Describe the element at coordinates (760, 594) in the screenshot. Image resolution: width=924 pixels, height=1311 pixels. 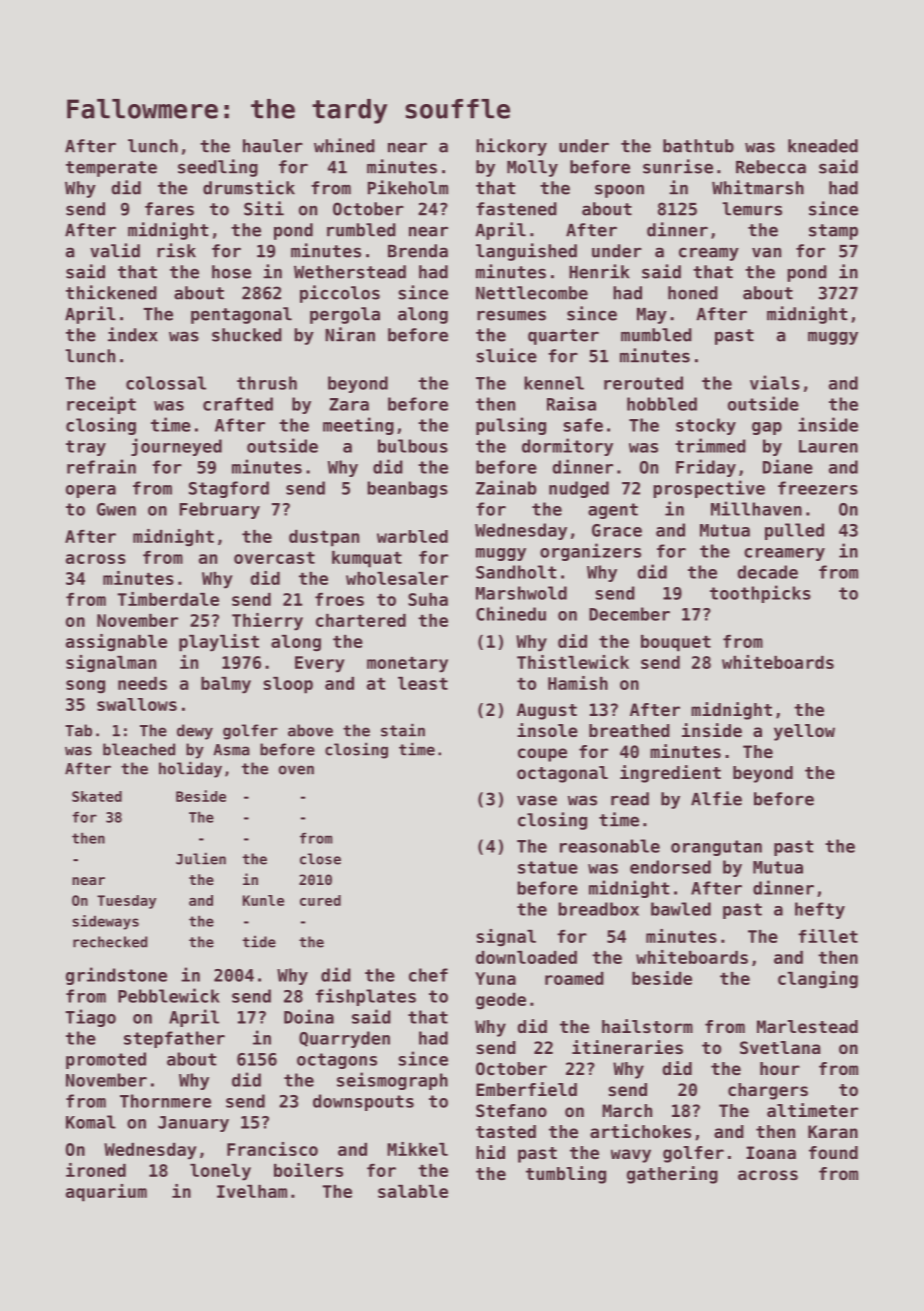
I see `toothpicks` at that location.
